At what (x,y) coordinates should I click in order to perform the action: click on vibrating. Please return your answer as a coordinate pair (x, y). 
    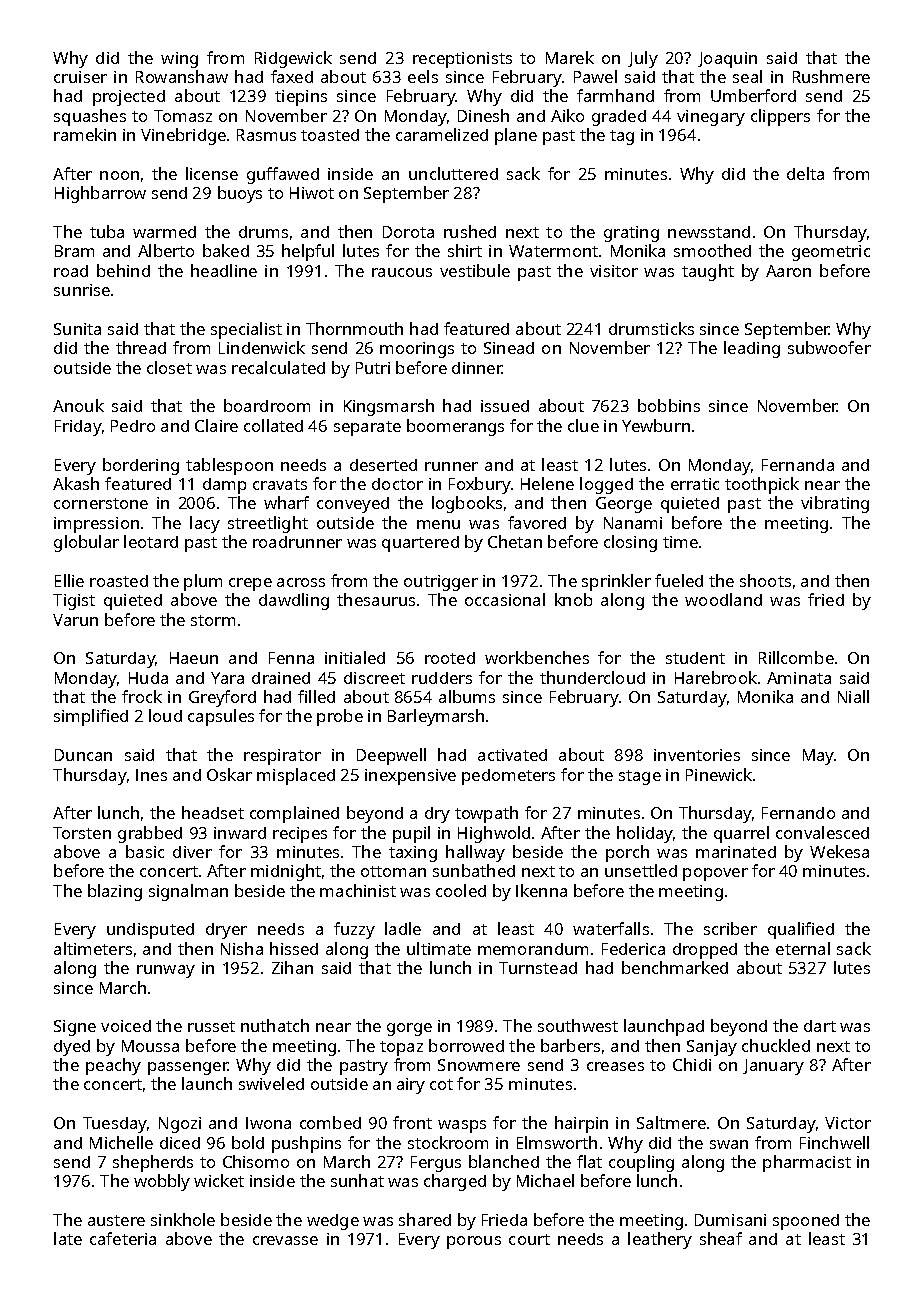
    Looking at the image, I should click on (835, 504).
